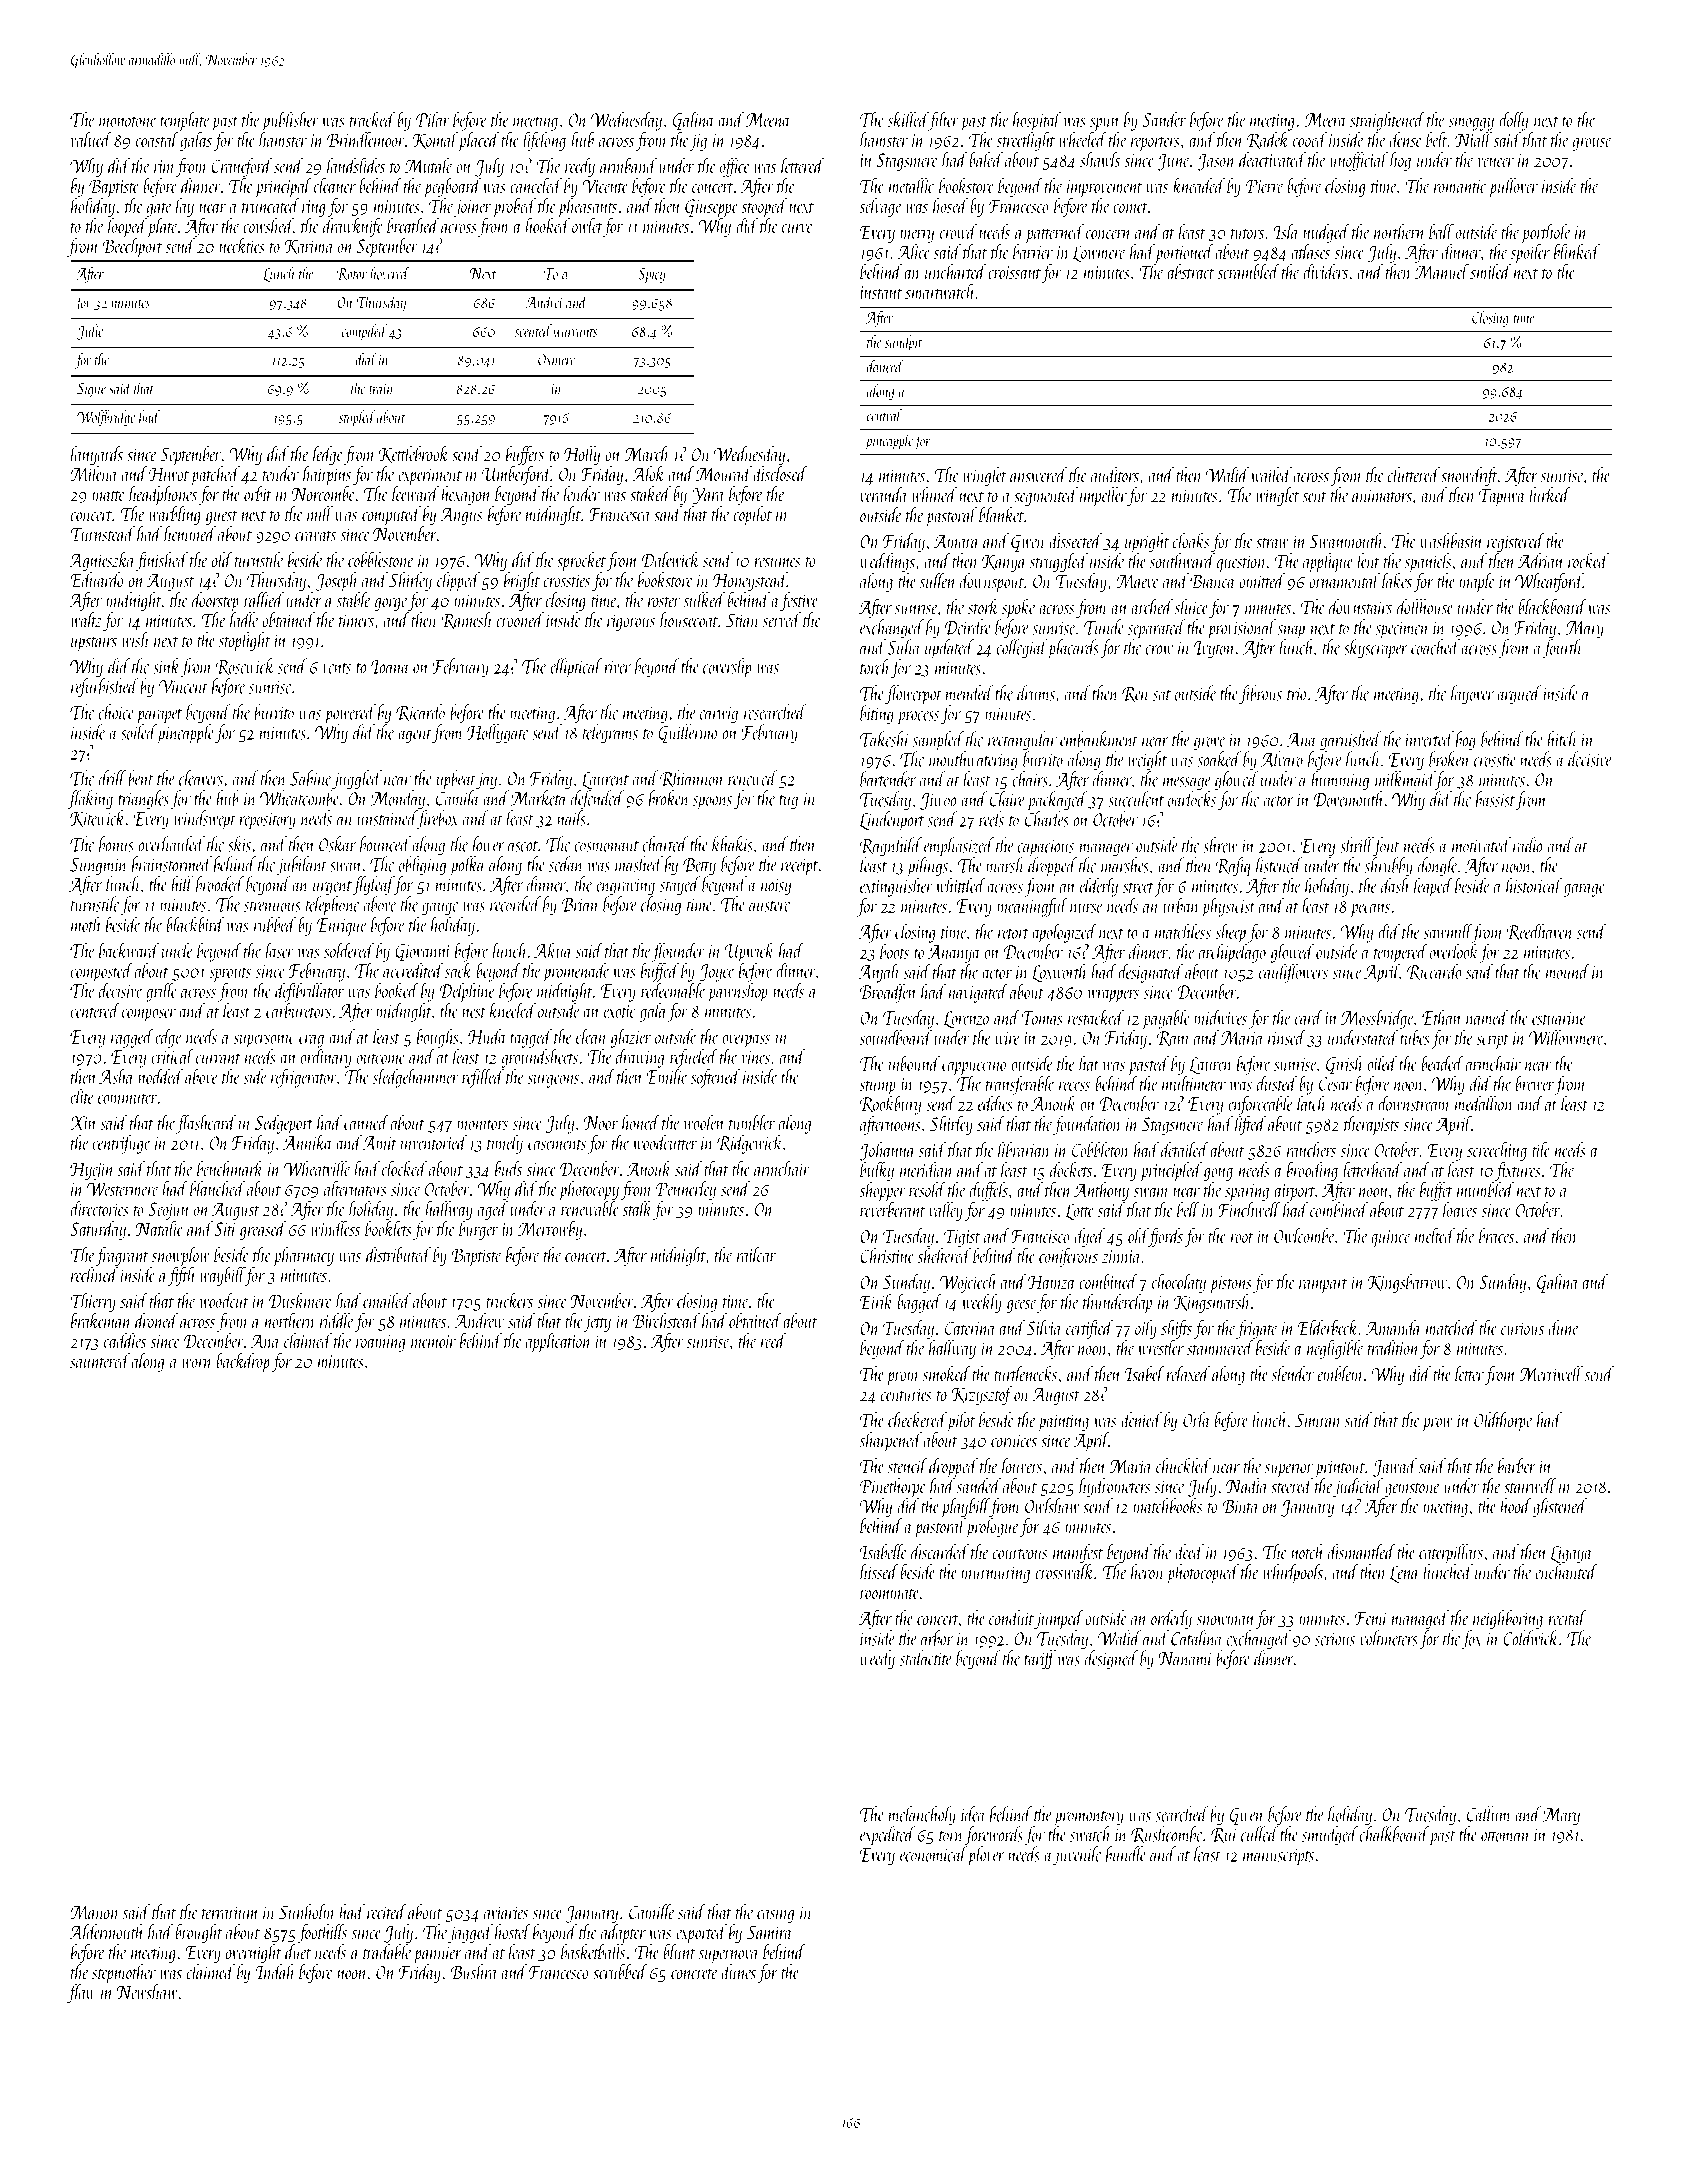 Image resolution: width=1683 pixels, height=2178 pixels. Describe the element at coordinates (652, 275) in the page. I see `Spicy` at that location.
